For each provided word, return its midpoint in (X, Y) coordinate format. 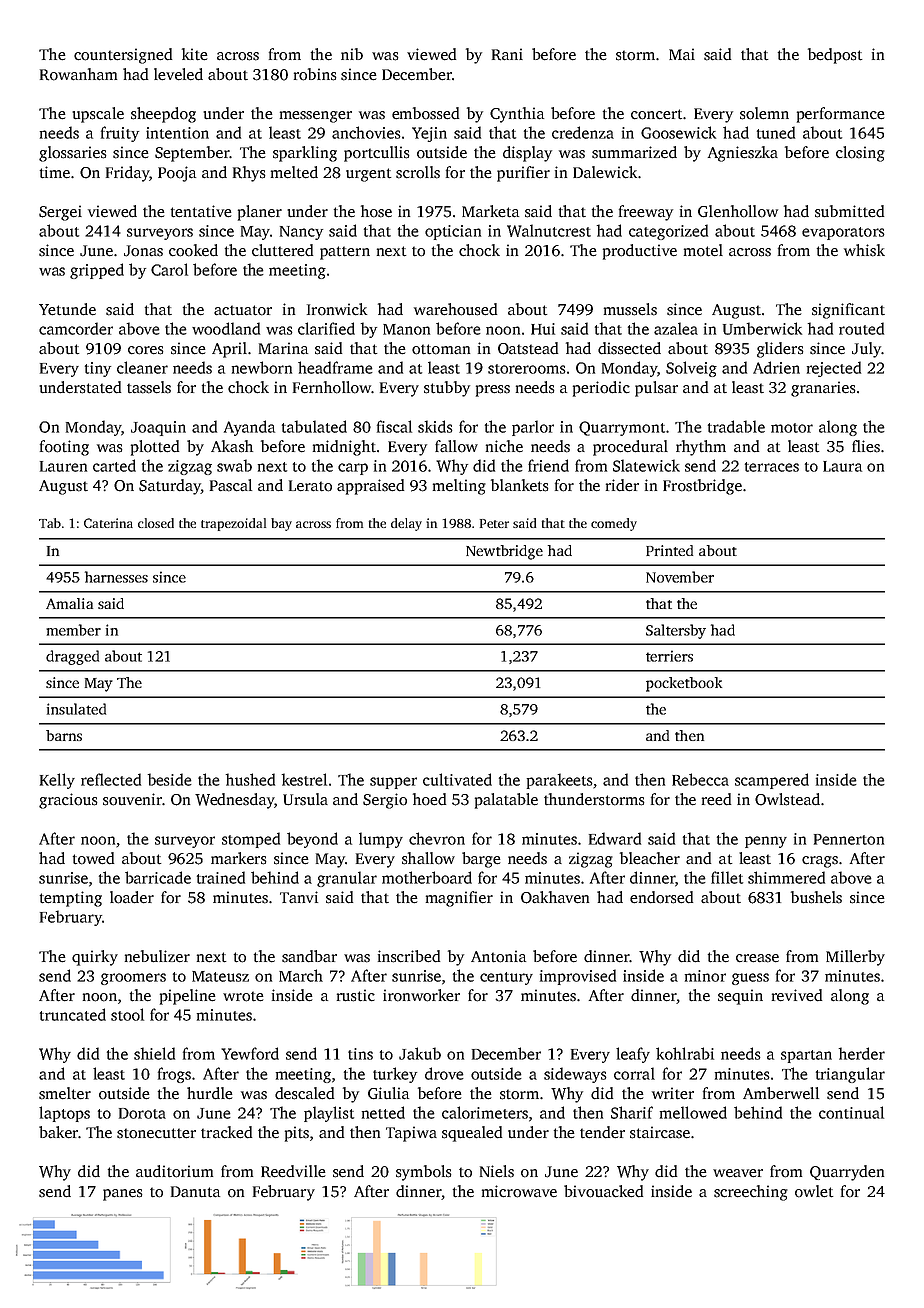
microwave (519, 1191)
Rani (507, 54)
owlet (814, 1191)
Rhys (249, 174)
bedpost (835, 56)
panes (123, 1195)
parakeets (560, 781)
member (73, 630)
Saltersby (676, 631)
